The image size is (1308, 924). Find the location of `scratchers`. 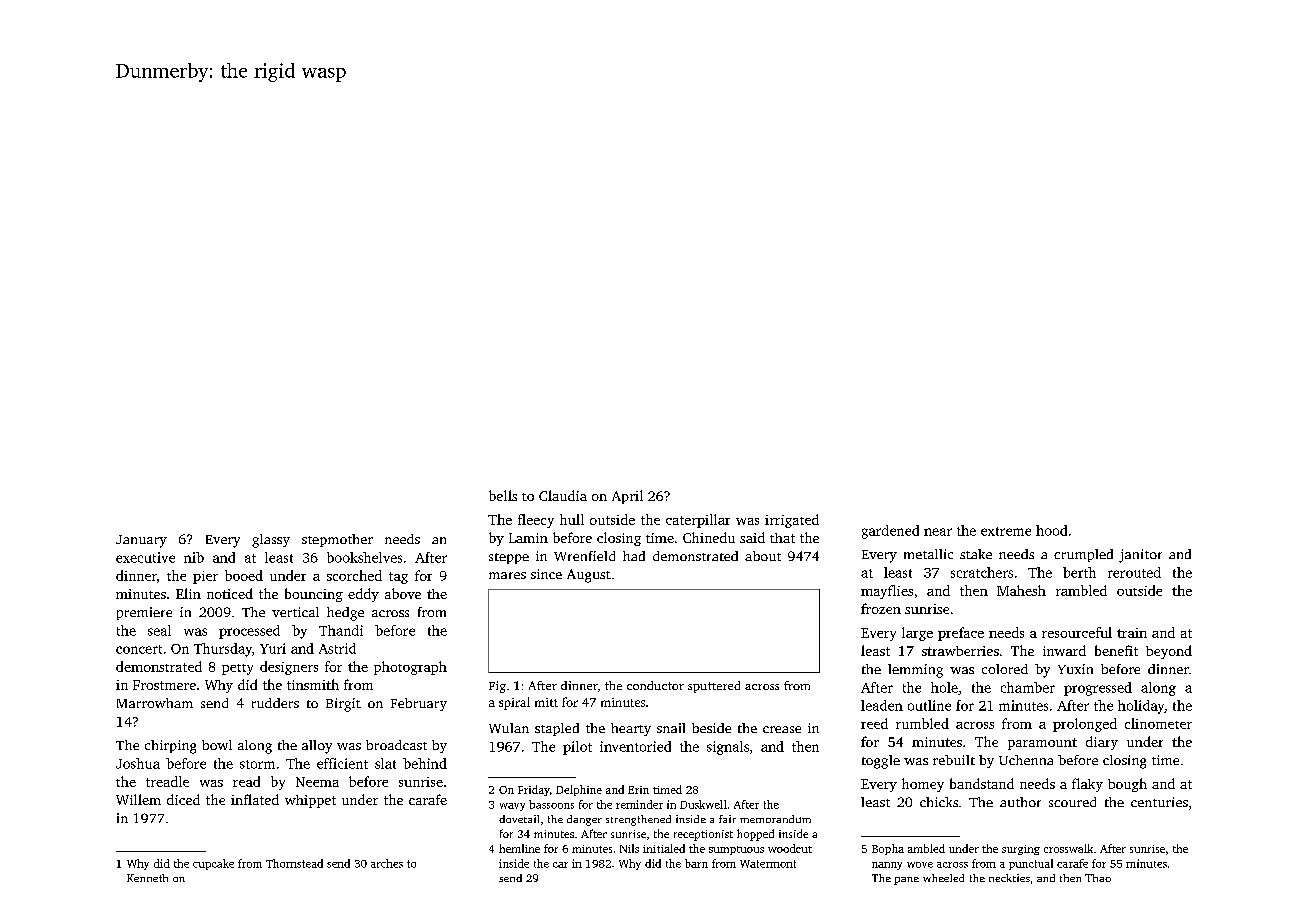

scratchers is located at coordinates (982, 572).
